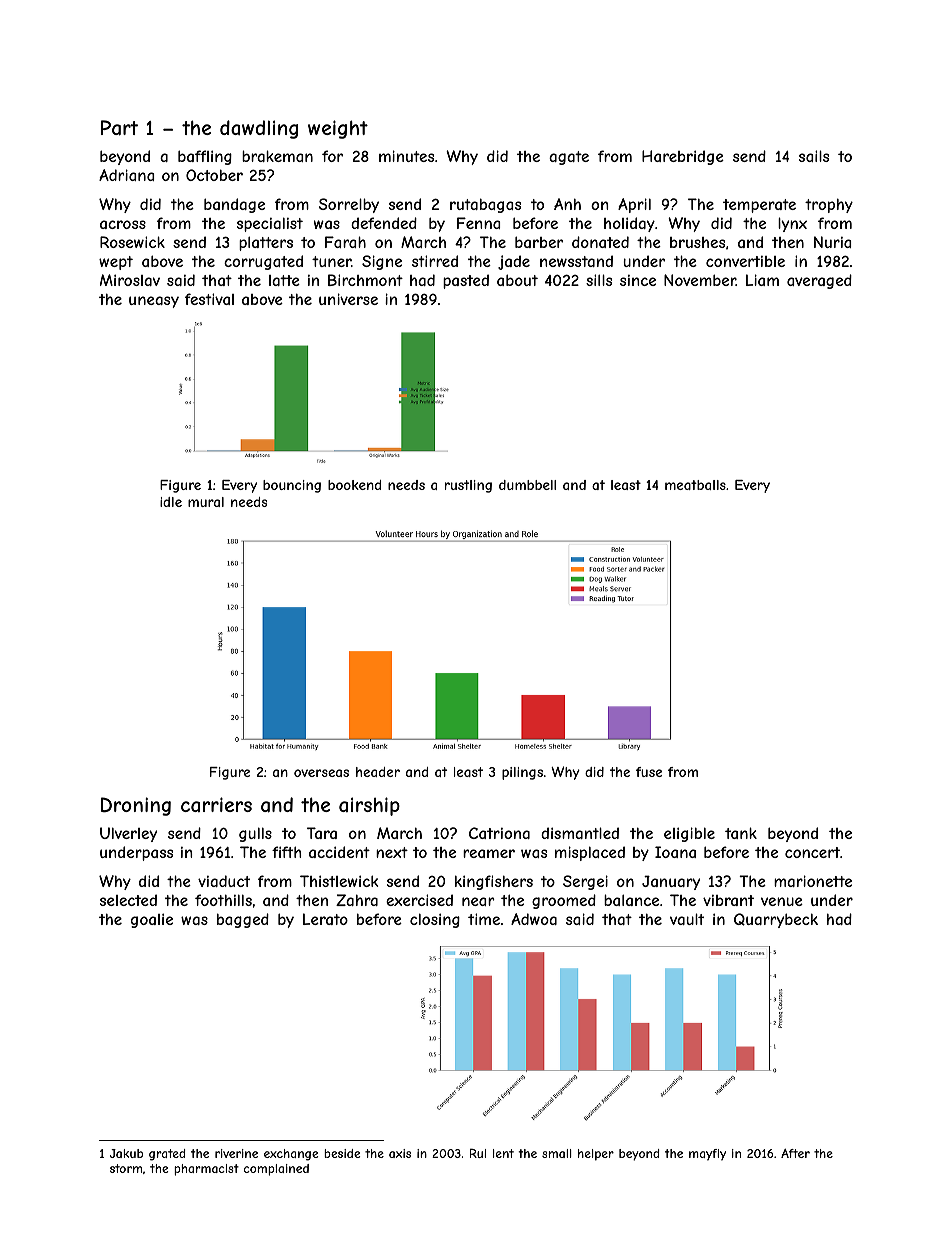 This page has height=1233, width=952. I want to click on Adwoa, so click(534, 919).
